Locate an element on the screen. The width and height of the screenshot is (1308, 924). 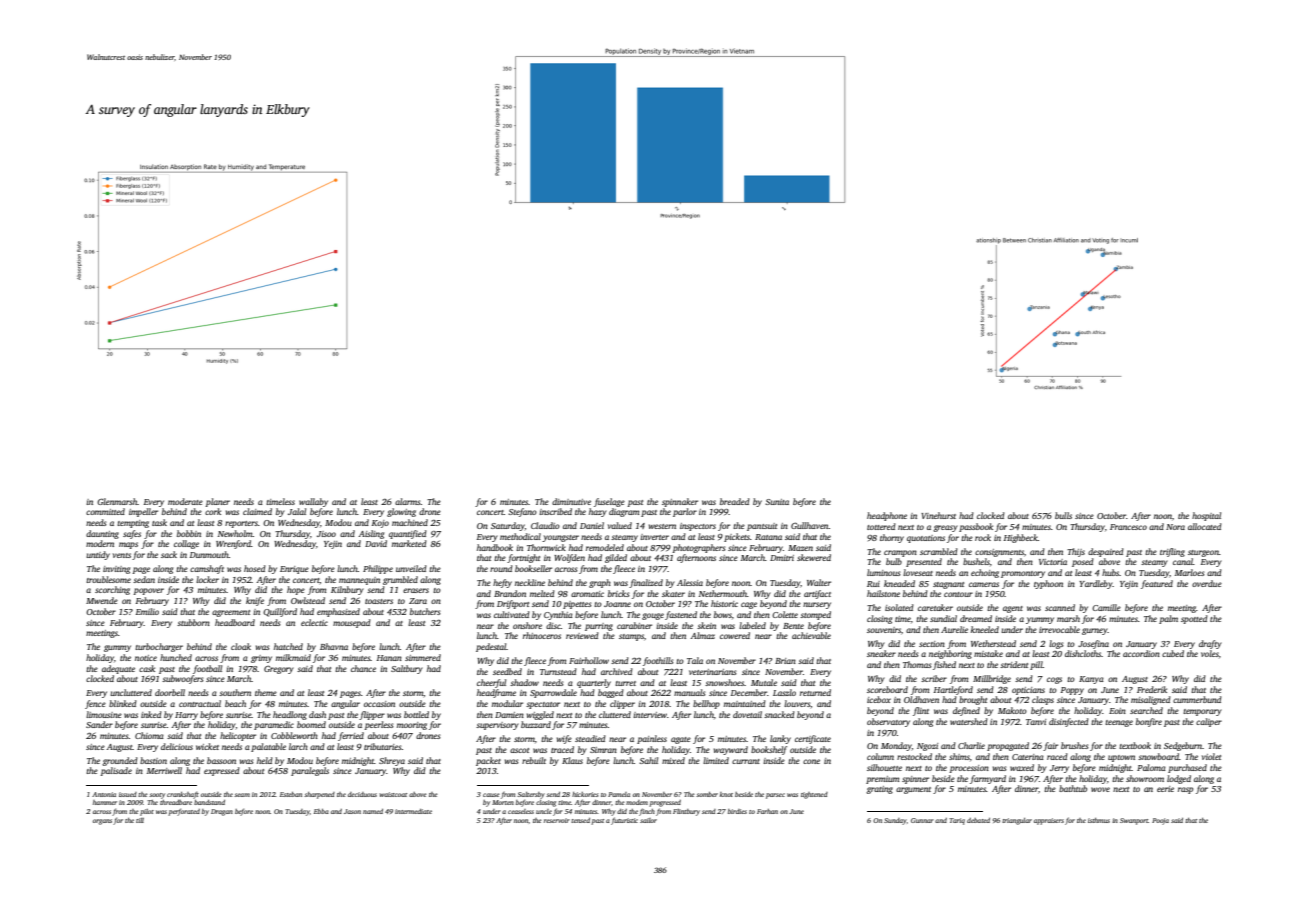
consignments is located at coordinates (999, 553).
